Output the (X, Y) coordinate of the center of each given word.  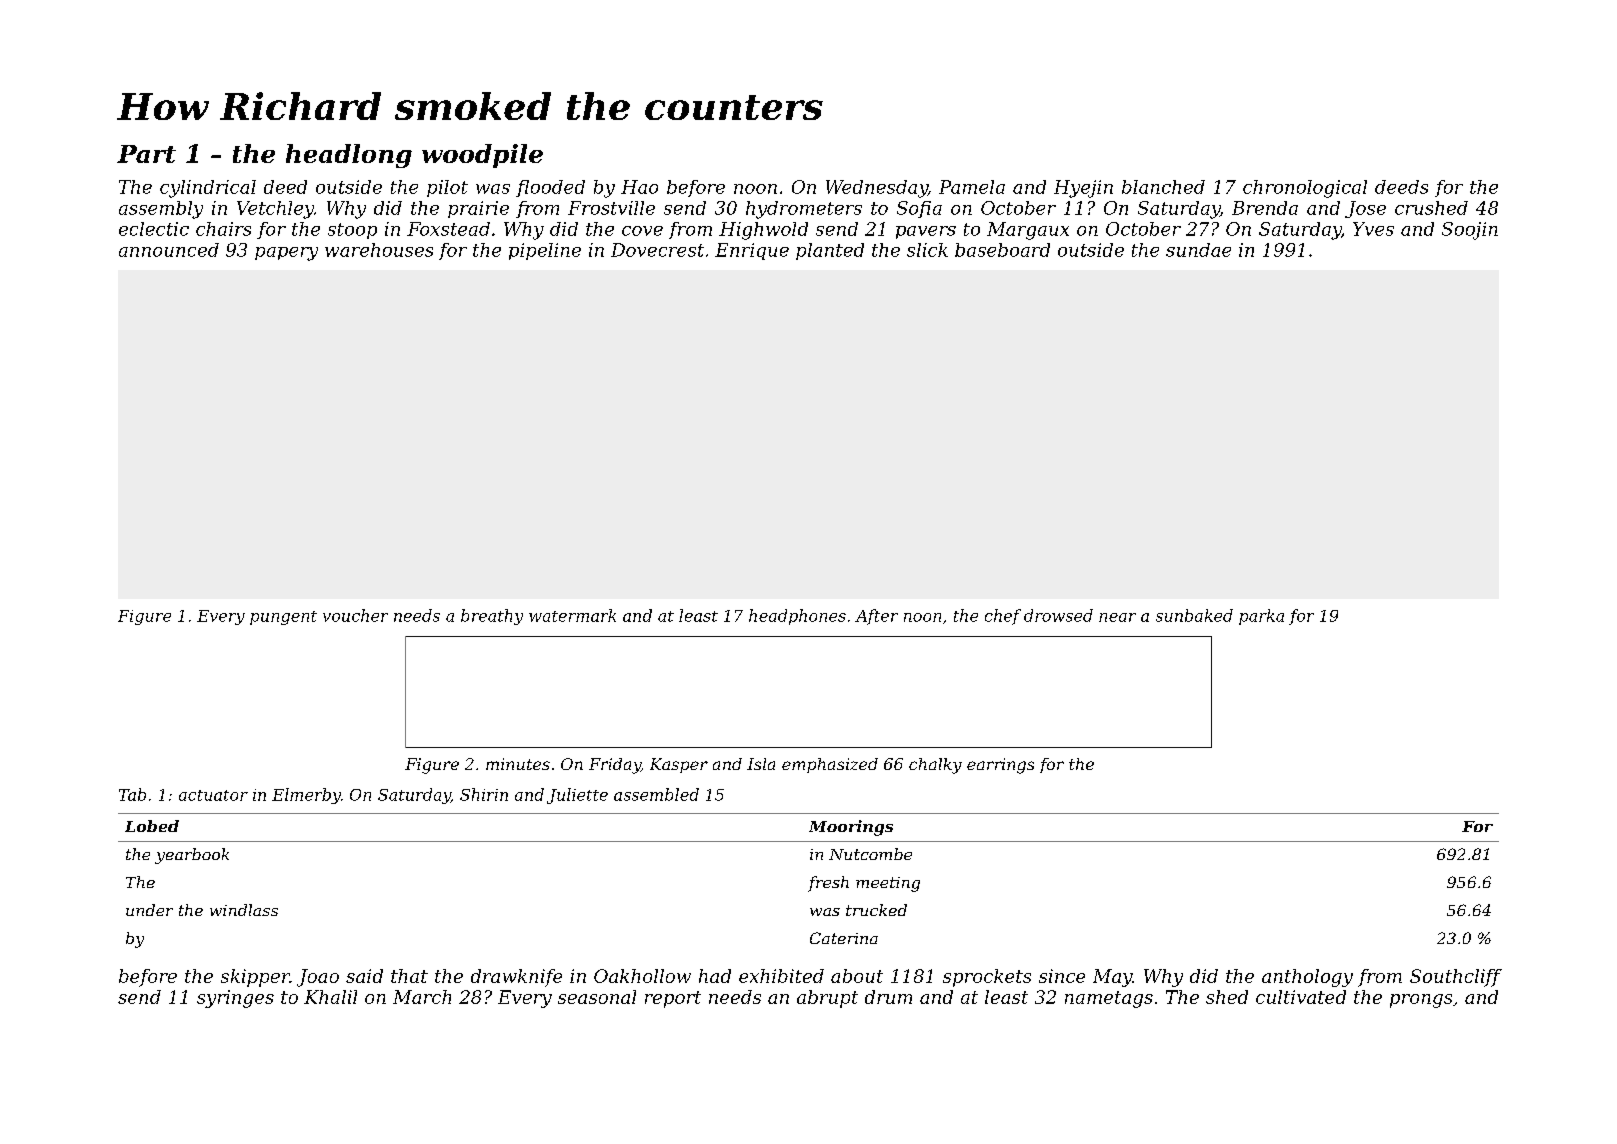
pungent (283, 618)
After (876, 617)
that (409, 976)
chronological (1305, 189)
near (1117, 617)
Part (146, 154)
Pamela (972, 187)
